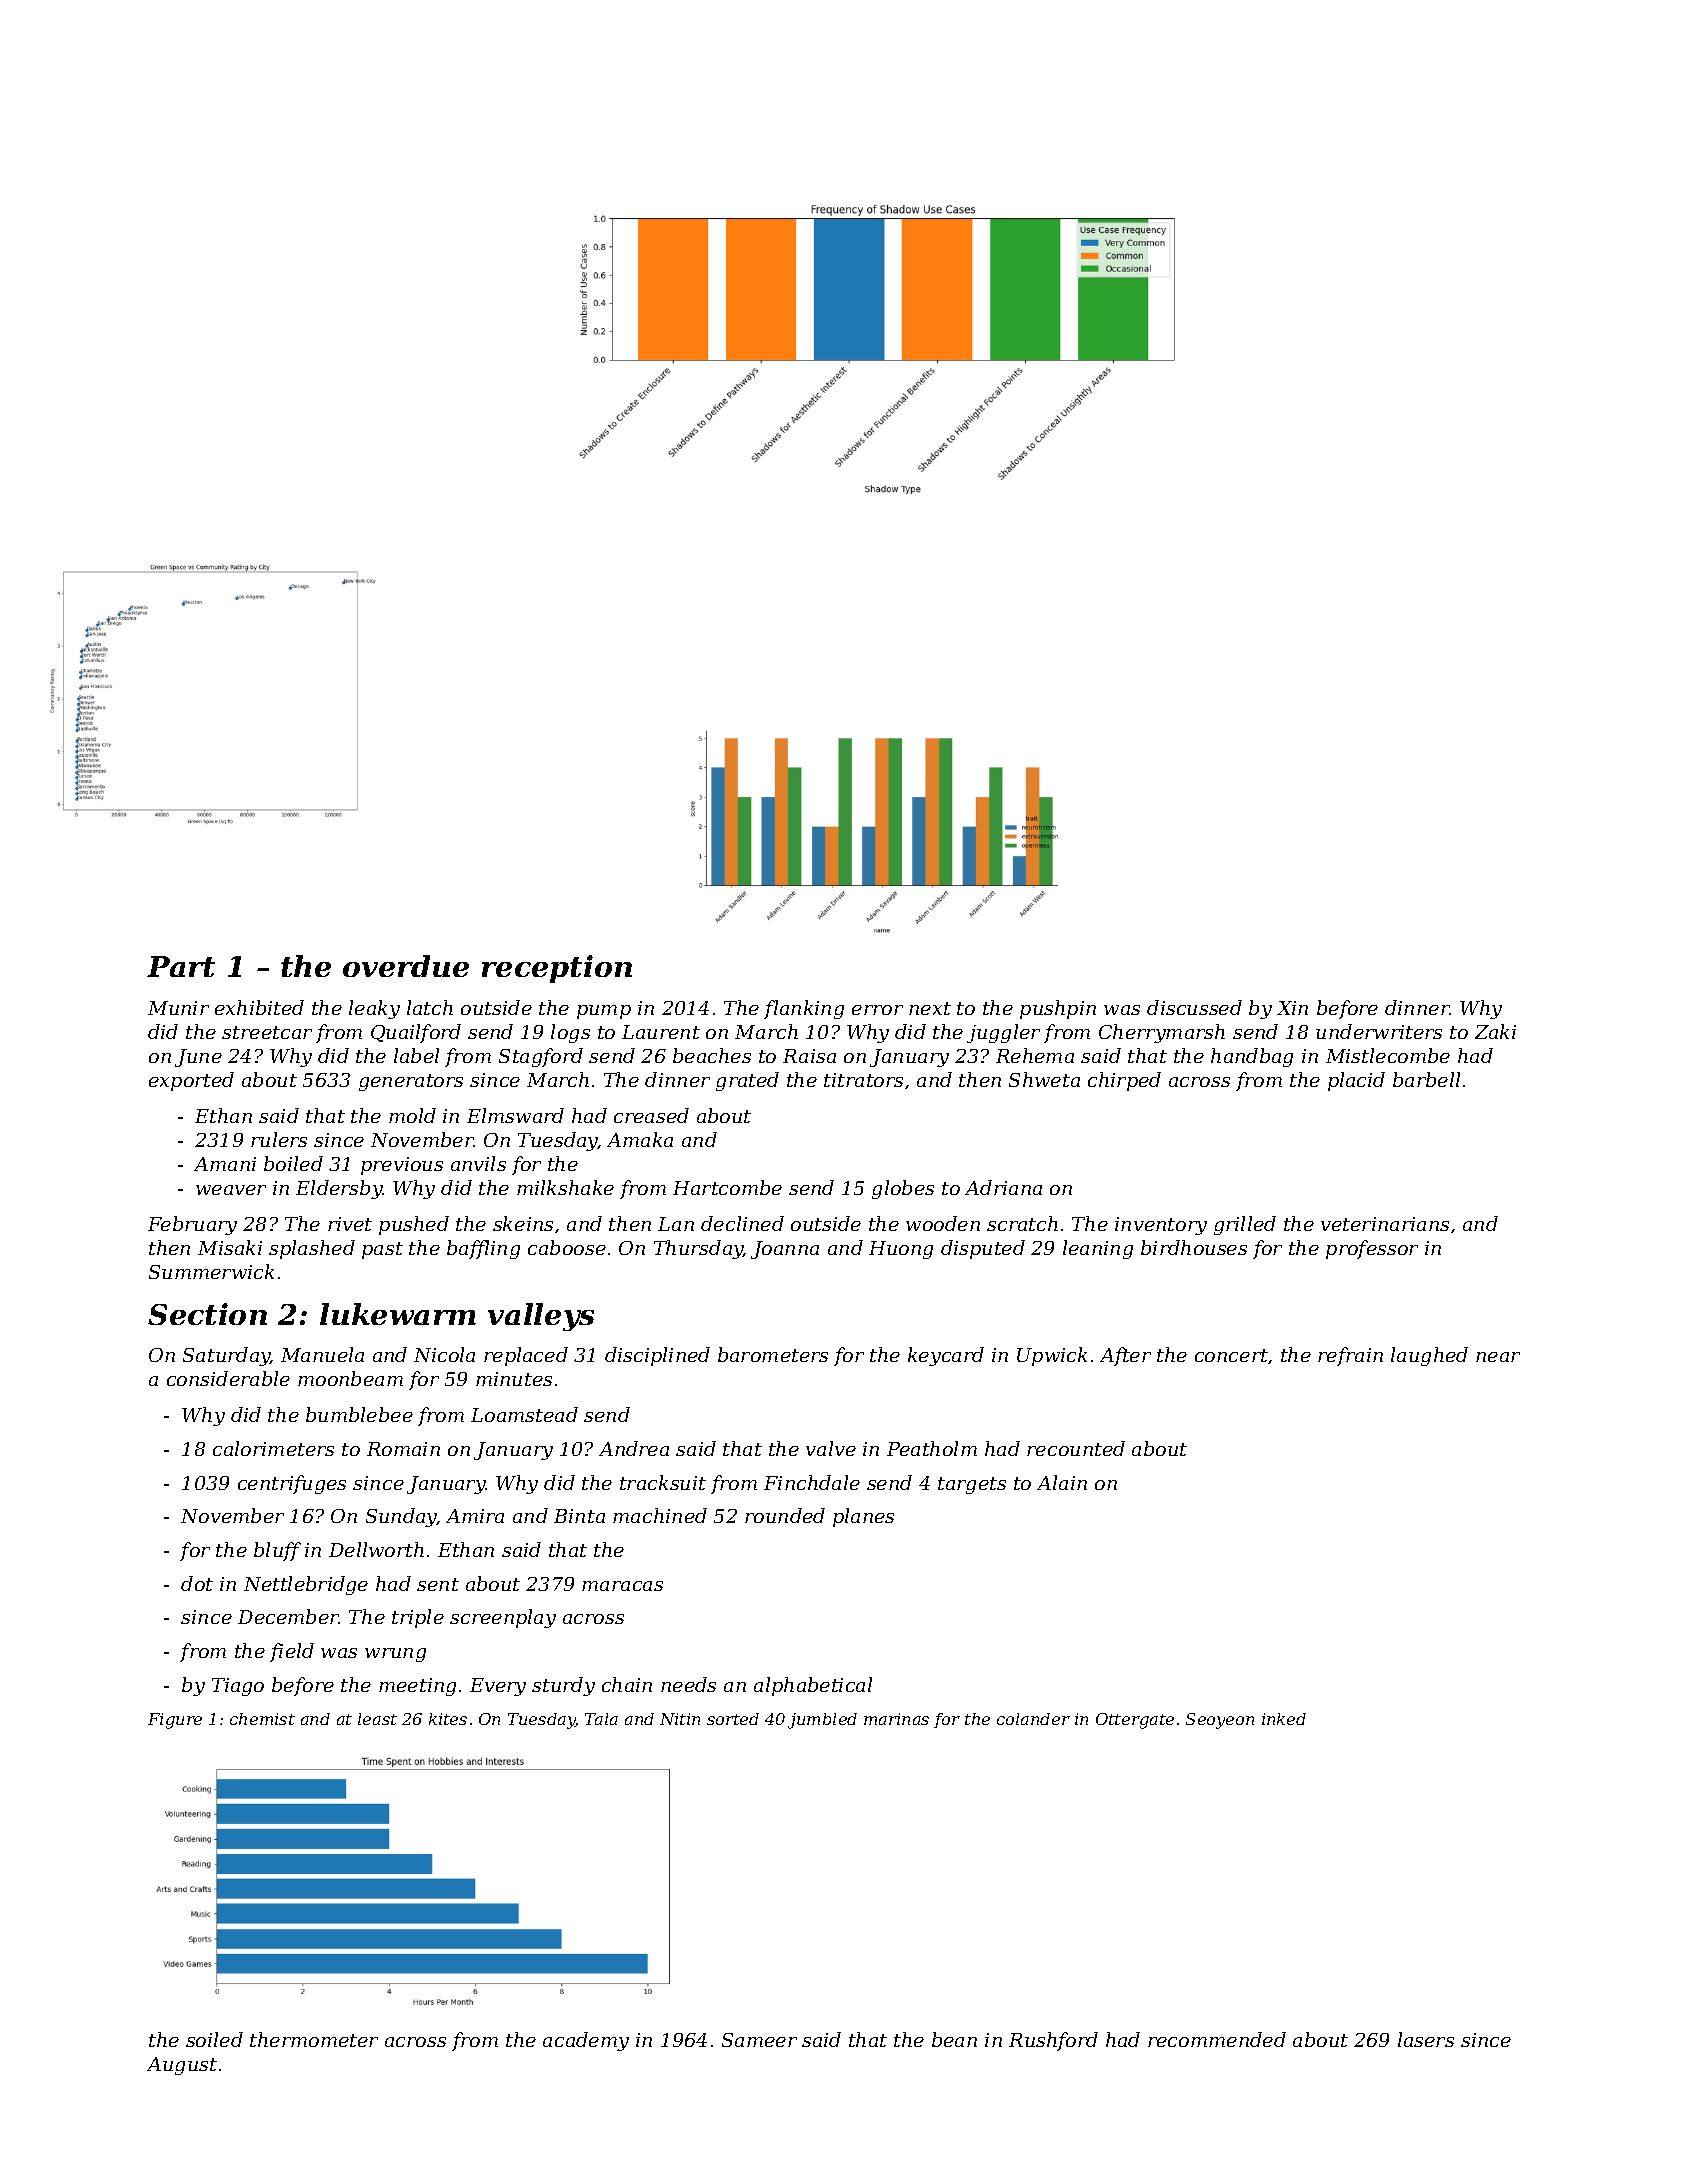 This image has height=2178, width=1683. Describe the element at coordinates (1098, 1249) in the image. I see `leaning` at that location.
